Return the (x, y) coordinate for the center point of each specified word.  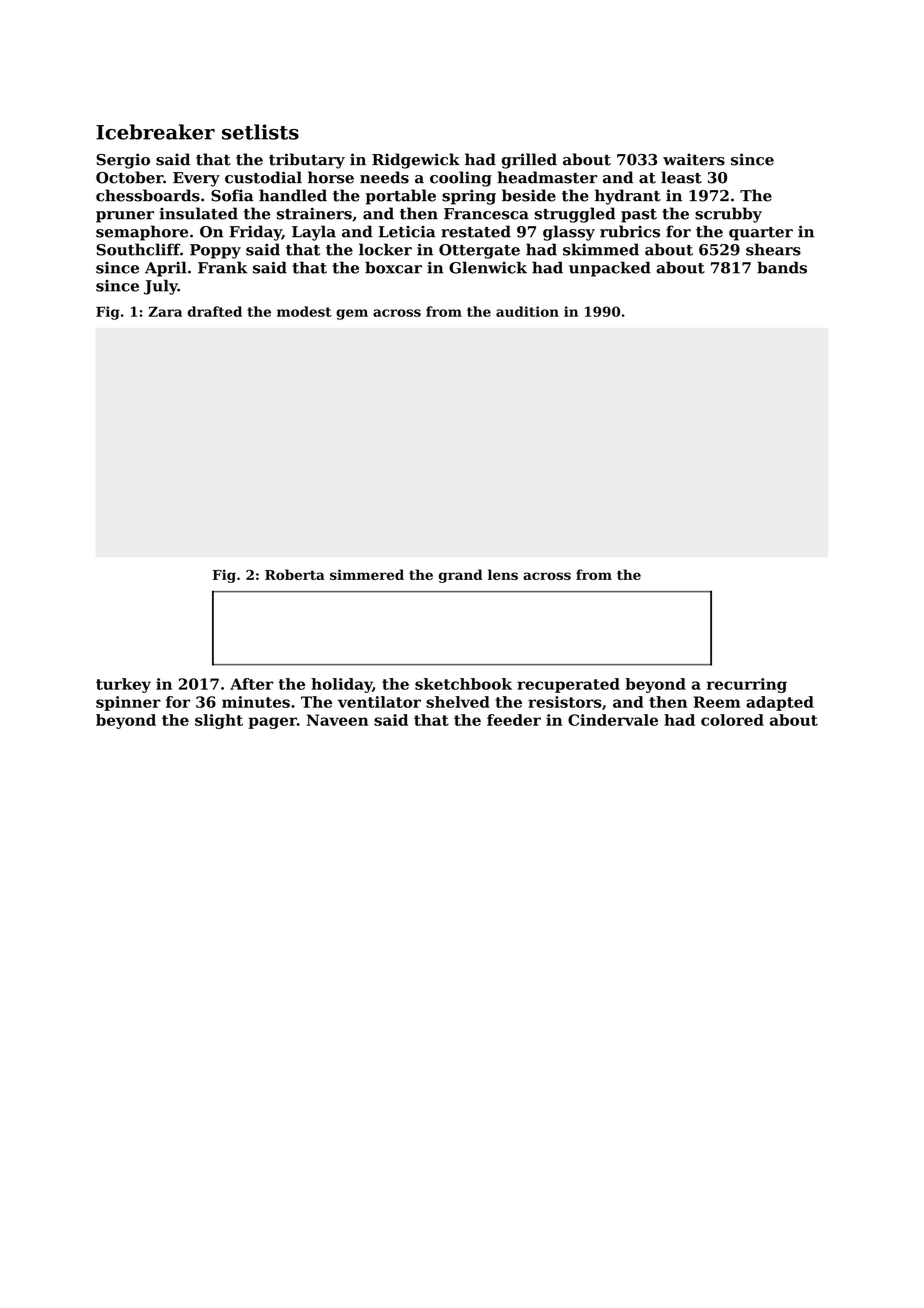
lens (503, 574)
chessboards (148, 195)
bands (782, 267)
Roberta (295, 574)
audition (527, 311)
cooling (461, 179)
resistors (565, 702)
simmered (367, 574)
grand (461, 576)
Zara (165, 311)
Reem (717, 702)
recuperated (568, 685)
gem (352, 314)
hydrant (628, 197)
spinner (128, 703)
